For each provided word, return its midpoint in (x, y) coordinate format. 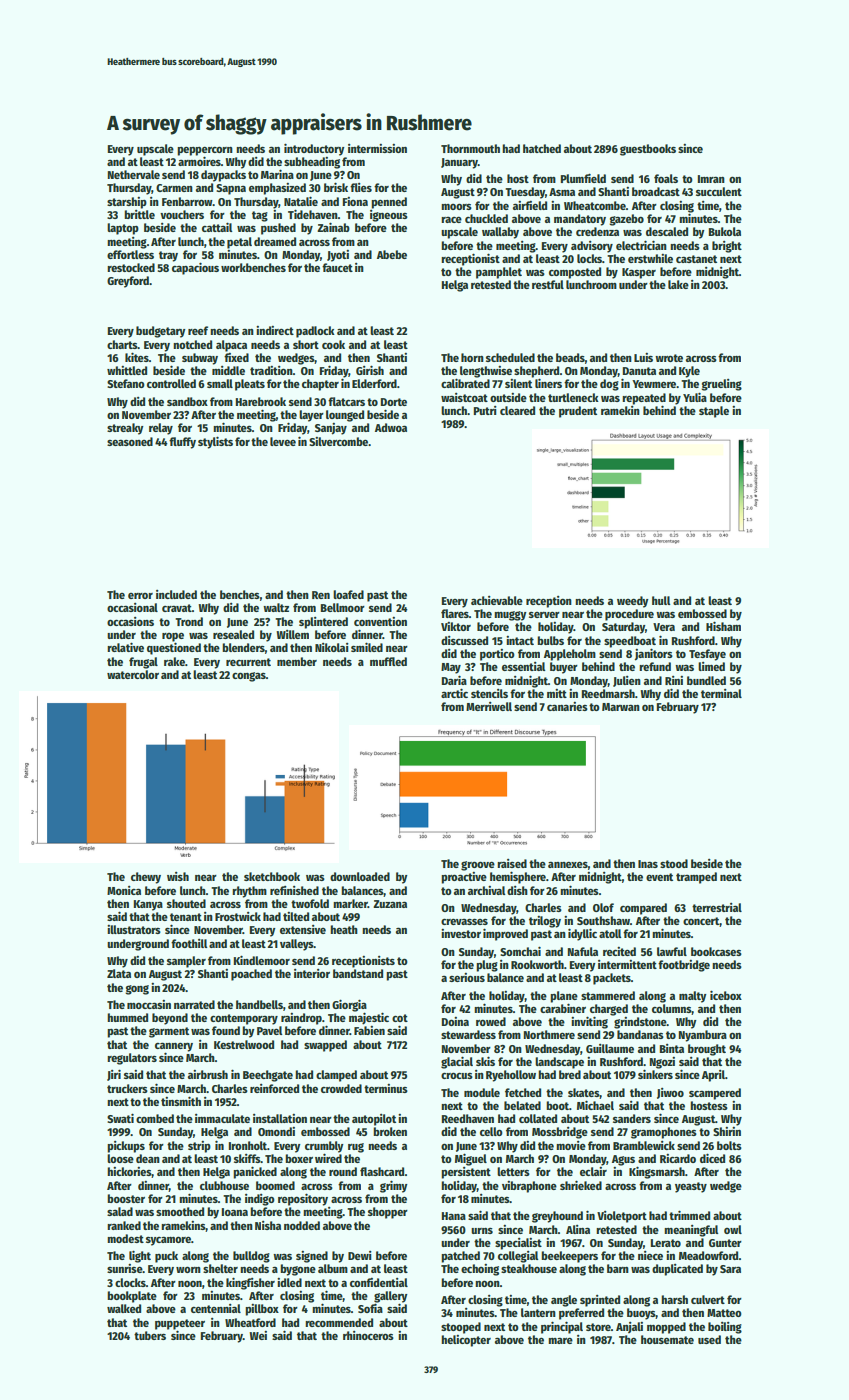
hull (661, 600)
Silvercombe (338, 441)
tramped (696, 878)
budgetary (161, 332)
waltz (276, 607)
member (297, 661)
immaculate (222, 1118)
